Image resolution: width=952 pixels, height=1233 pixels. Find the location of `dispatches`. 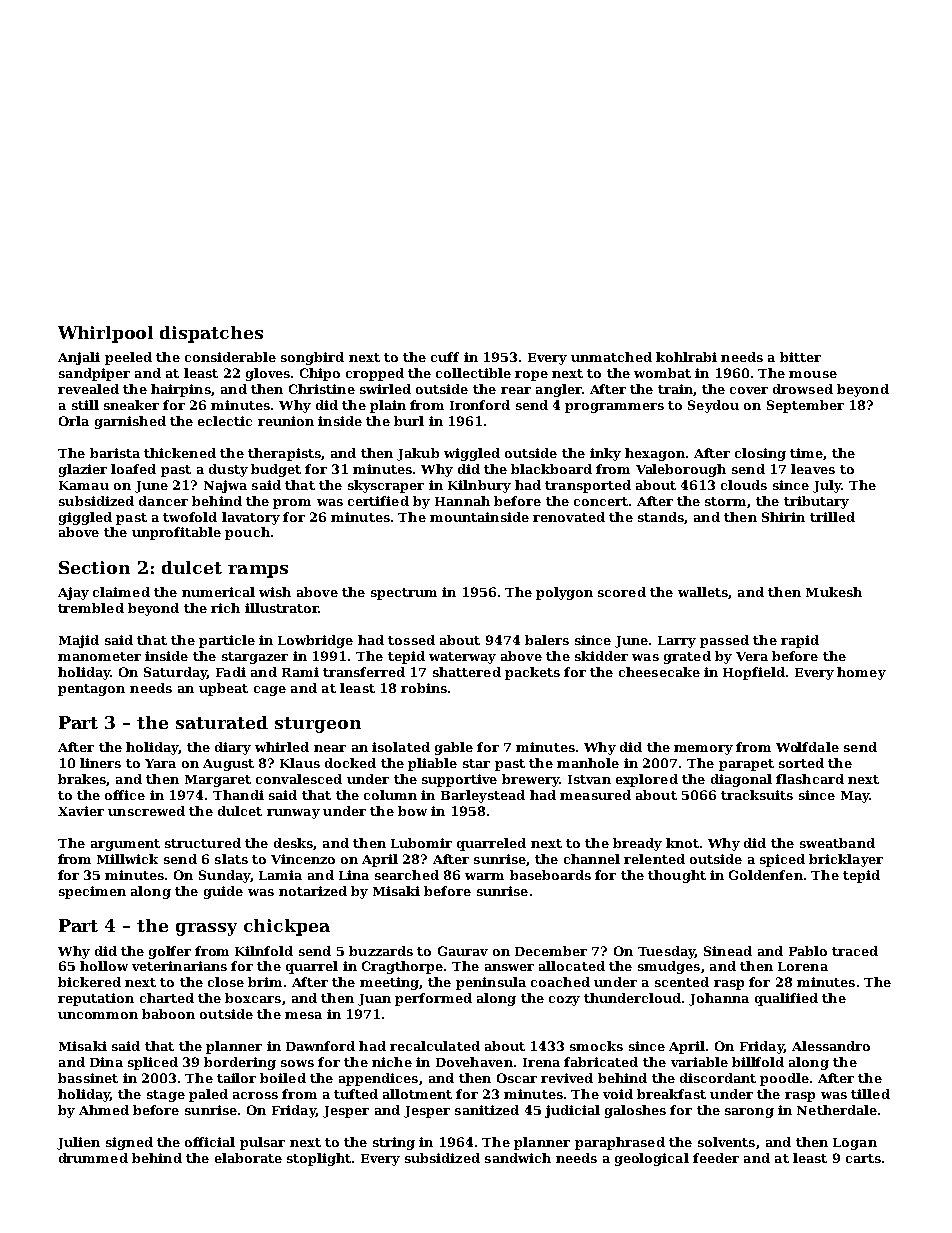

dispatches is located at coordinates (211, 334).
